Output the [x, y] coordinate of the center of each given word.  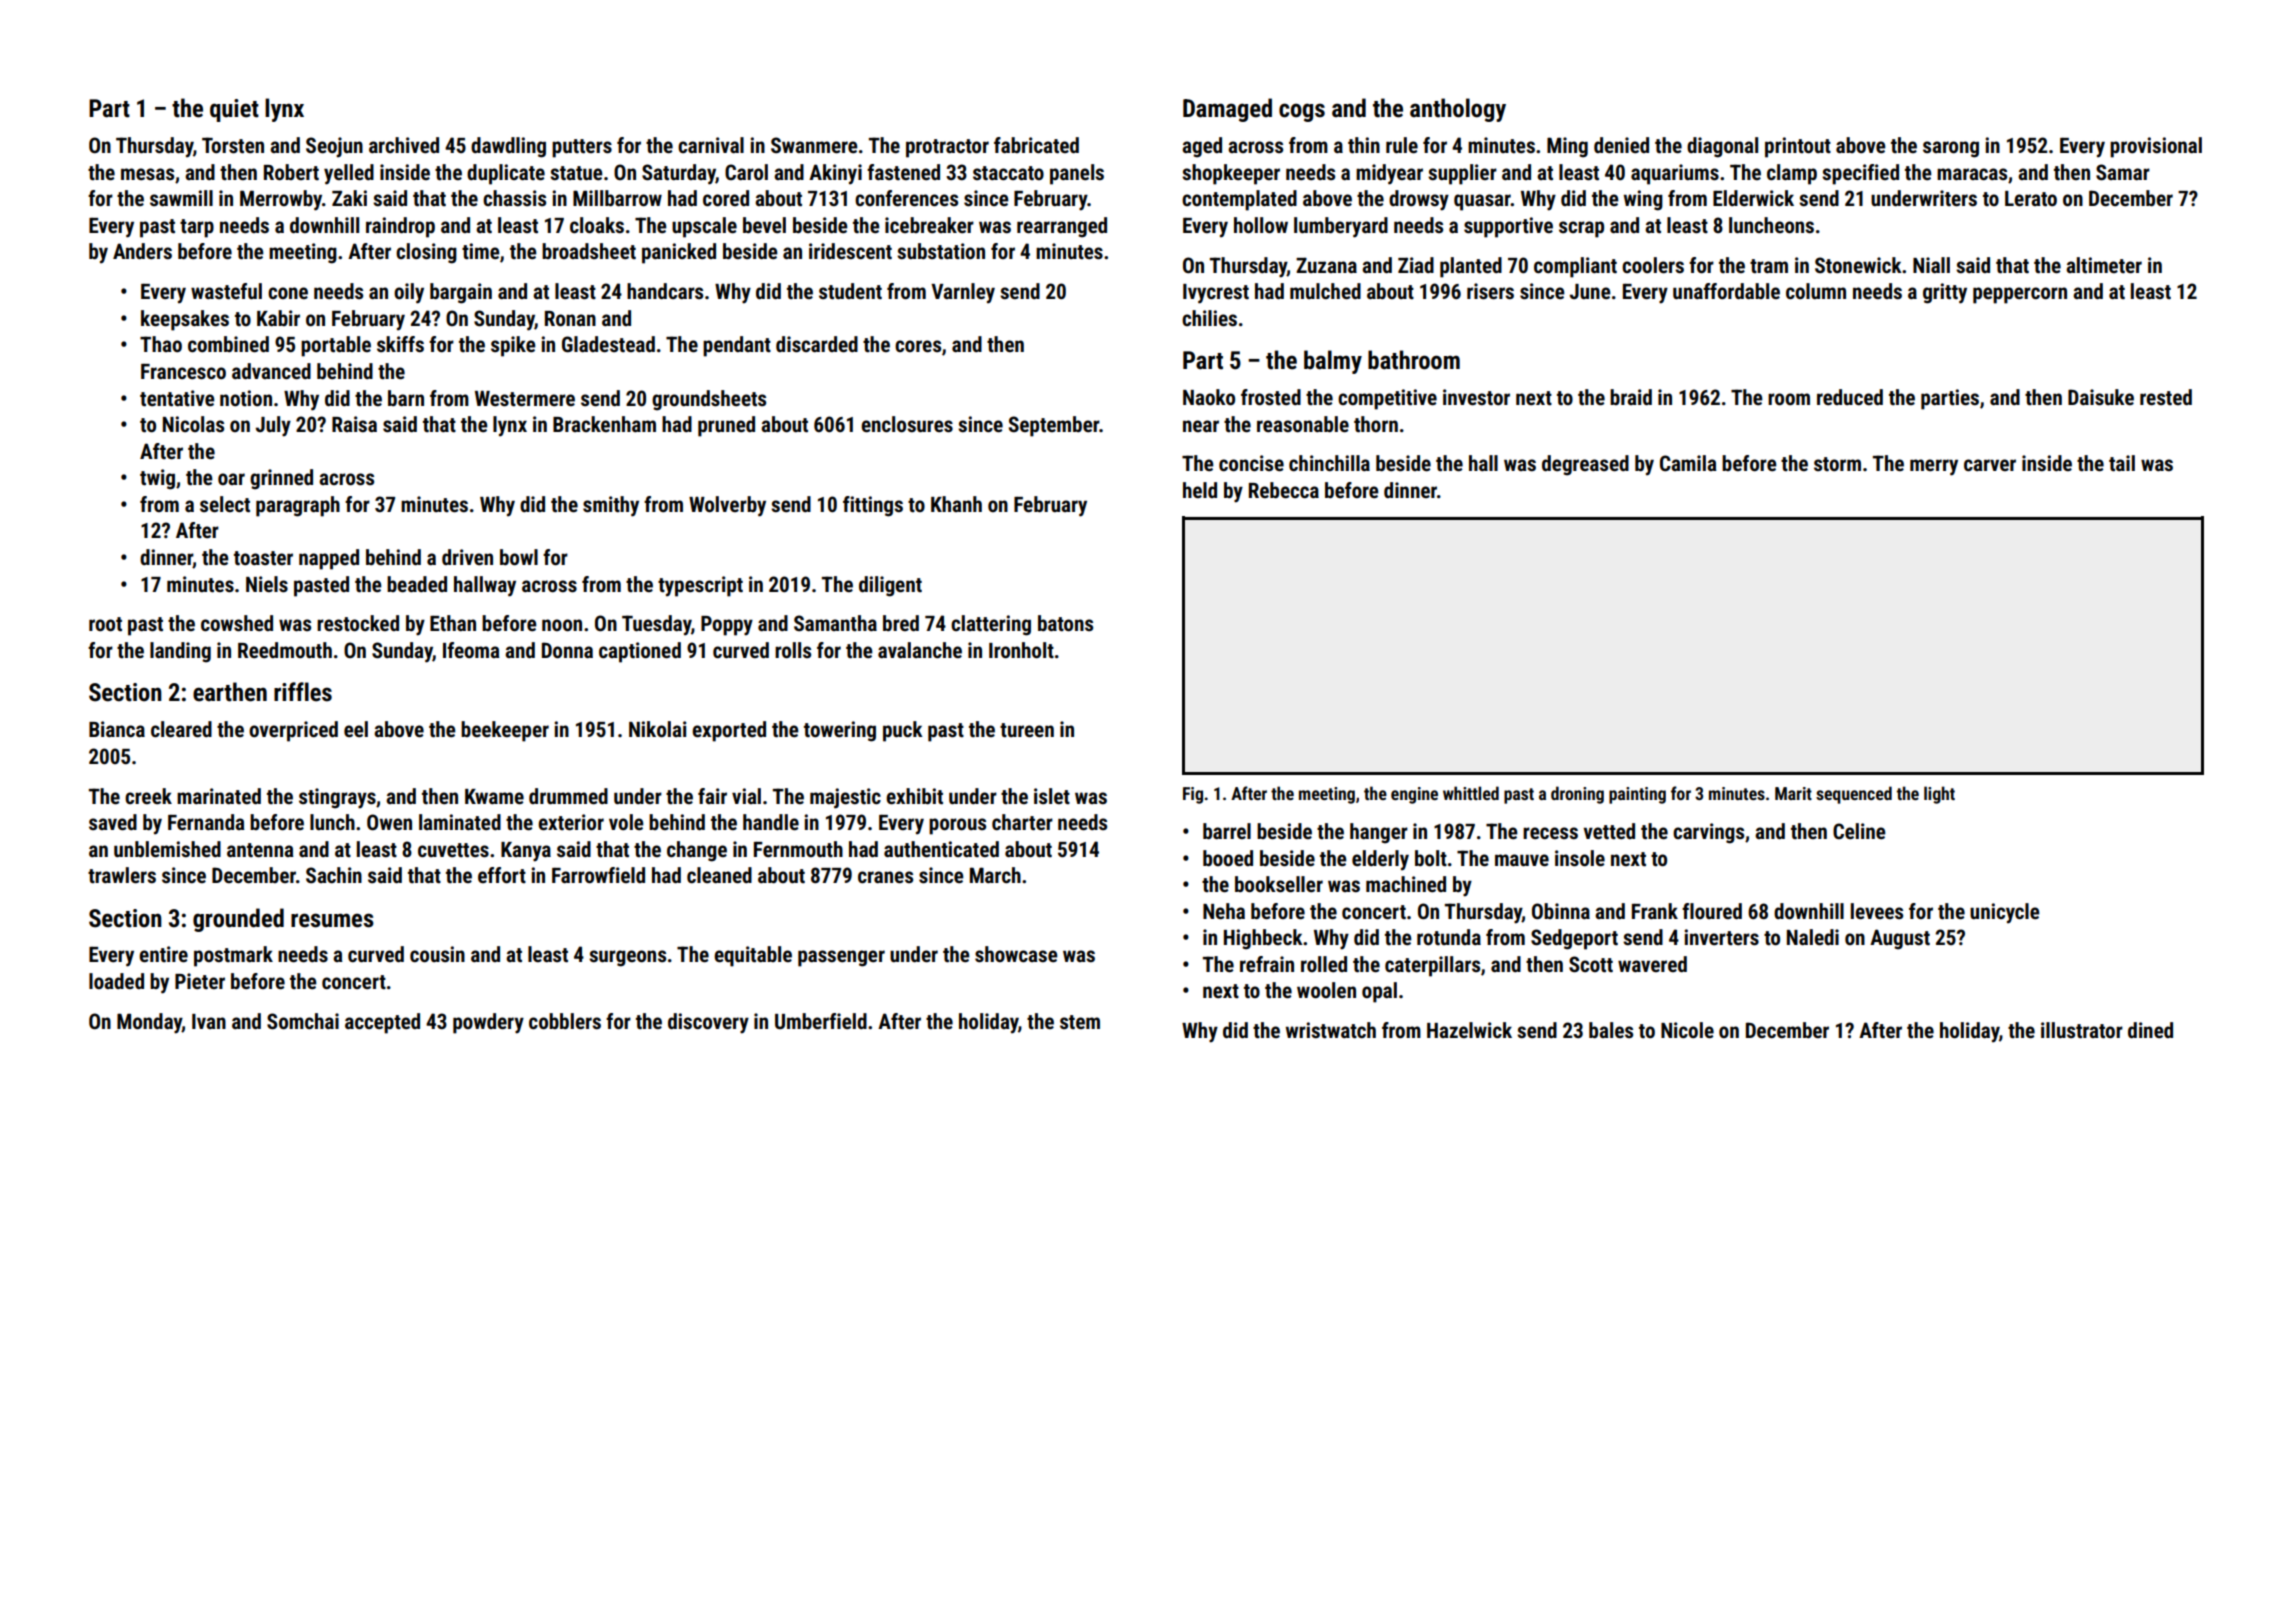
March [995, 875]
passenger [841, 958]
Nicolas [193, 424]
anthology [1458, 110]
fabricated [1036, 145]
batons [1065, 623]
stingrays [337, 798]
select [225, 504]
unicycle [2005, 913]
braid [1631, 397]
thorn [1376, 424]
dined [2150, 1030]
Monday [149, 1023]
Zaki [349, 198]
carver [1990, 465]
